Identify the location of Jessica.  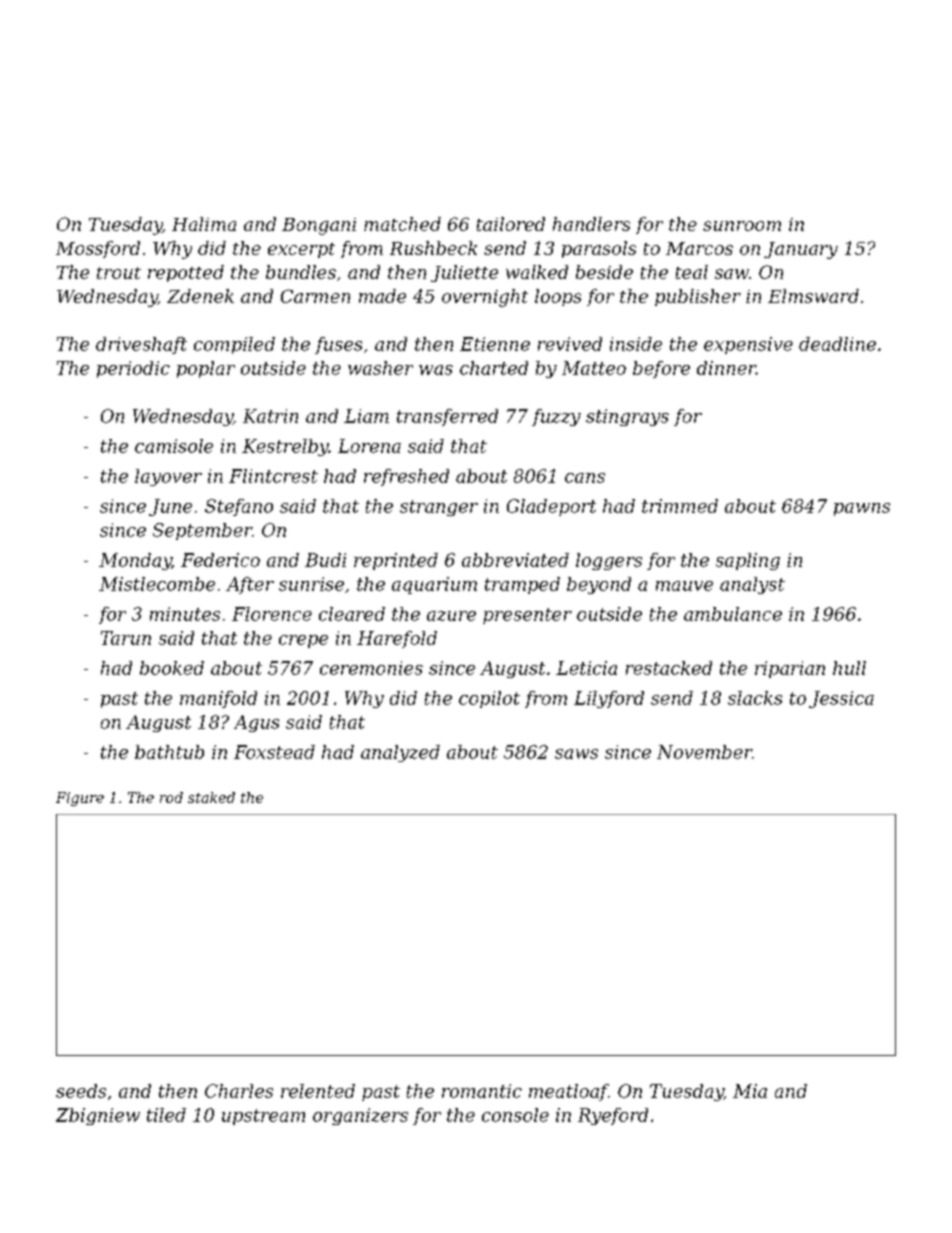
(841, 699).
